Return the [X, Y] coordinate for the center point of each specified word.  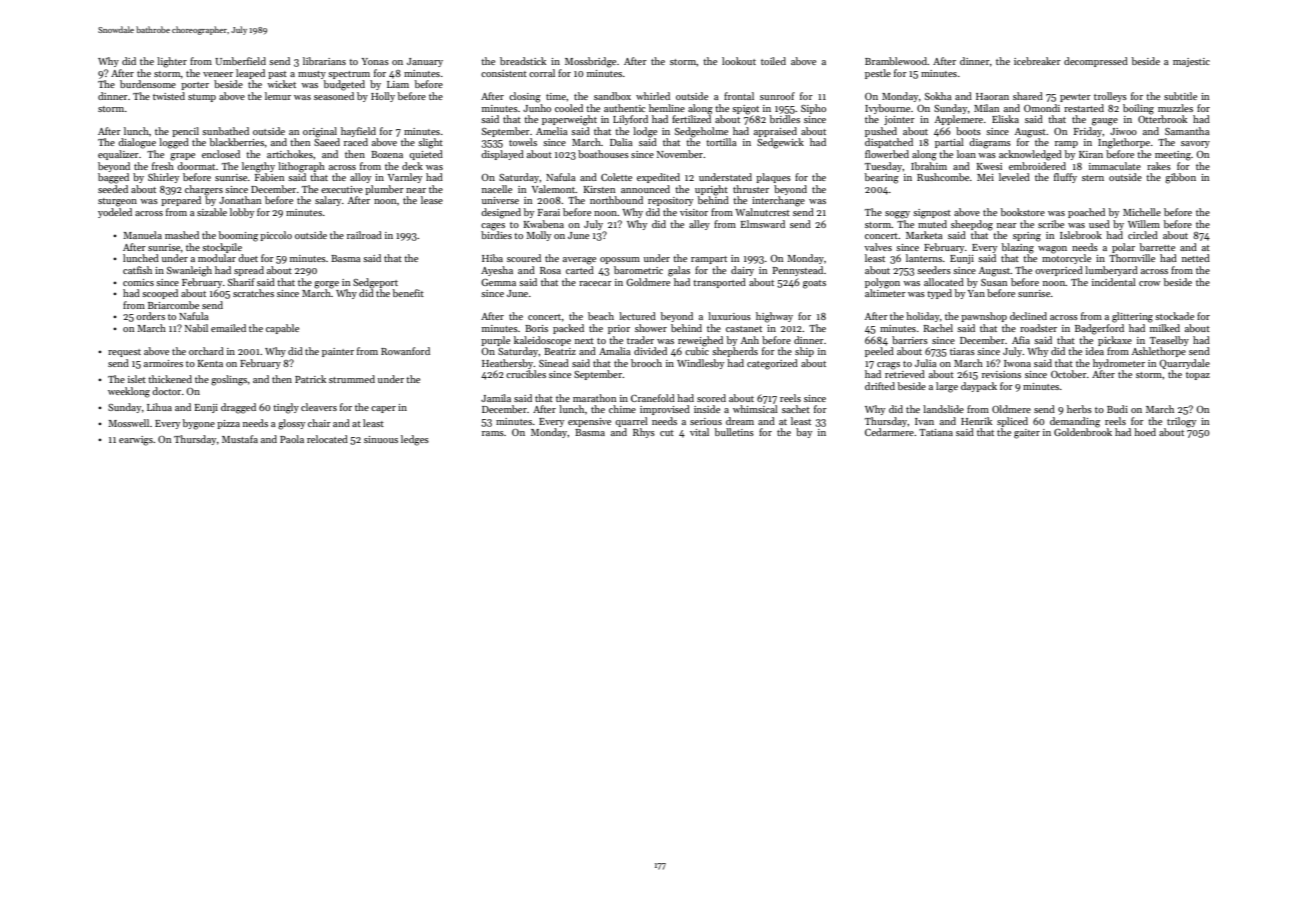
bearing [882, 178]
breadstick [523, 61]
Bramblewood [896, 61]
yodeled [115, 213]
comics [138, 282]
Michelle [1142, 212]
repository [670, 201]
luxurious [729, 316]
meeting [1173, 156]
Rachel [938, 328]
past [277, 75]
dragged [238, 408]
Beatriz [560, 351]
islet [137, 379]
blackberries [237, 142]
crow [1149, 283]
